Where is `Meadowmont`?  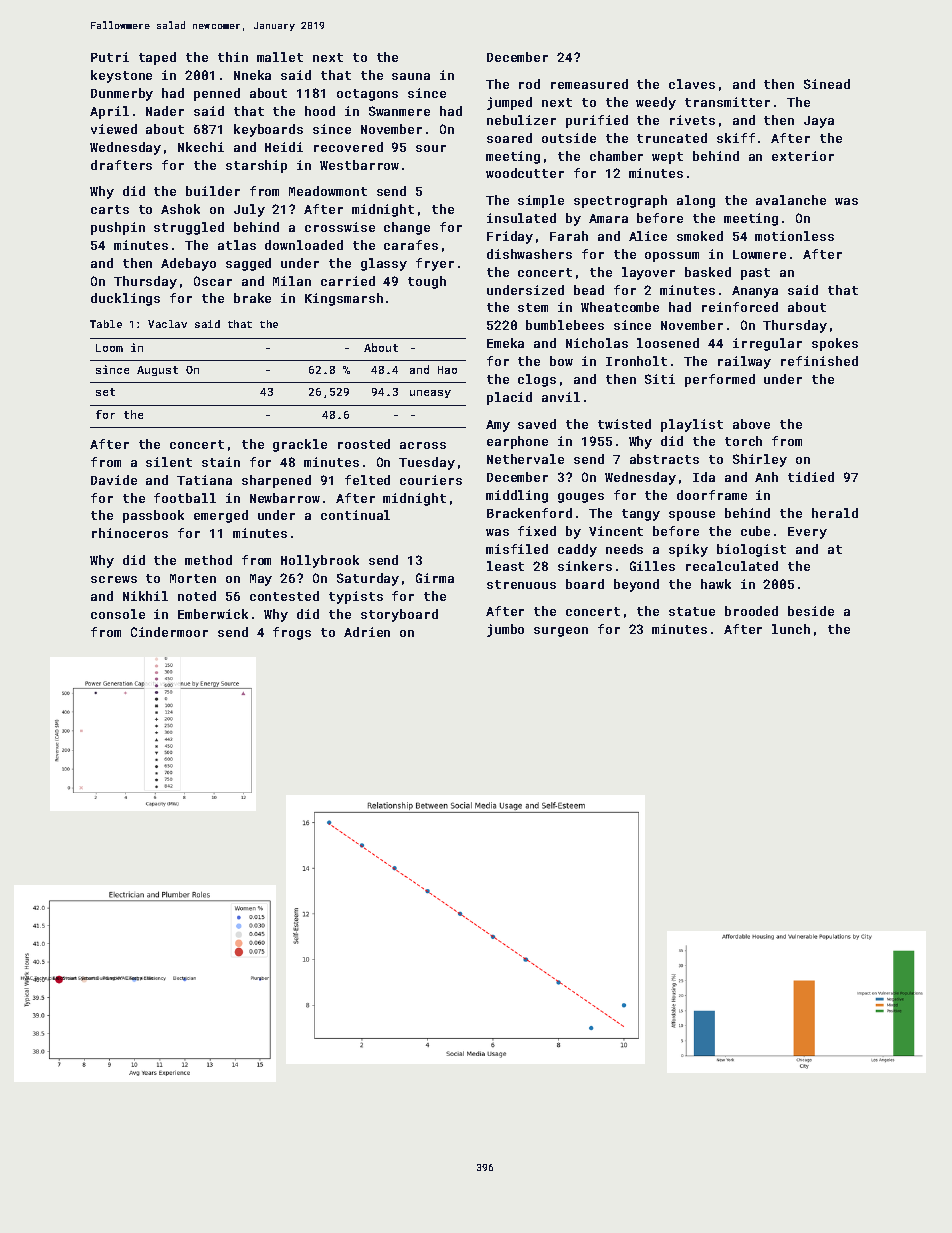 Meadowmont is located at coordinates (328, 191).
